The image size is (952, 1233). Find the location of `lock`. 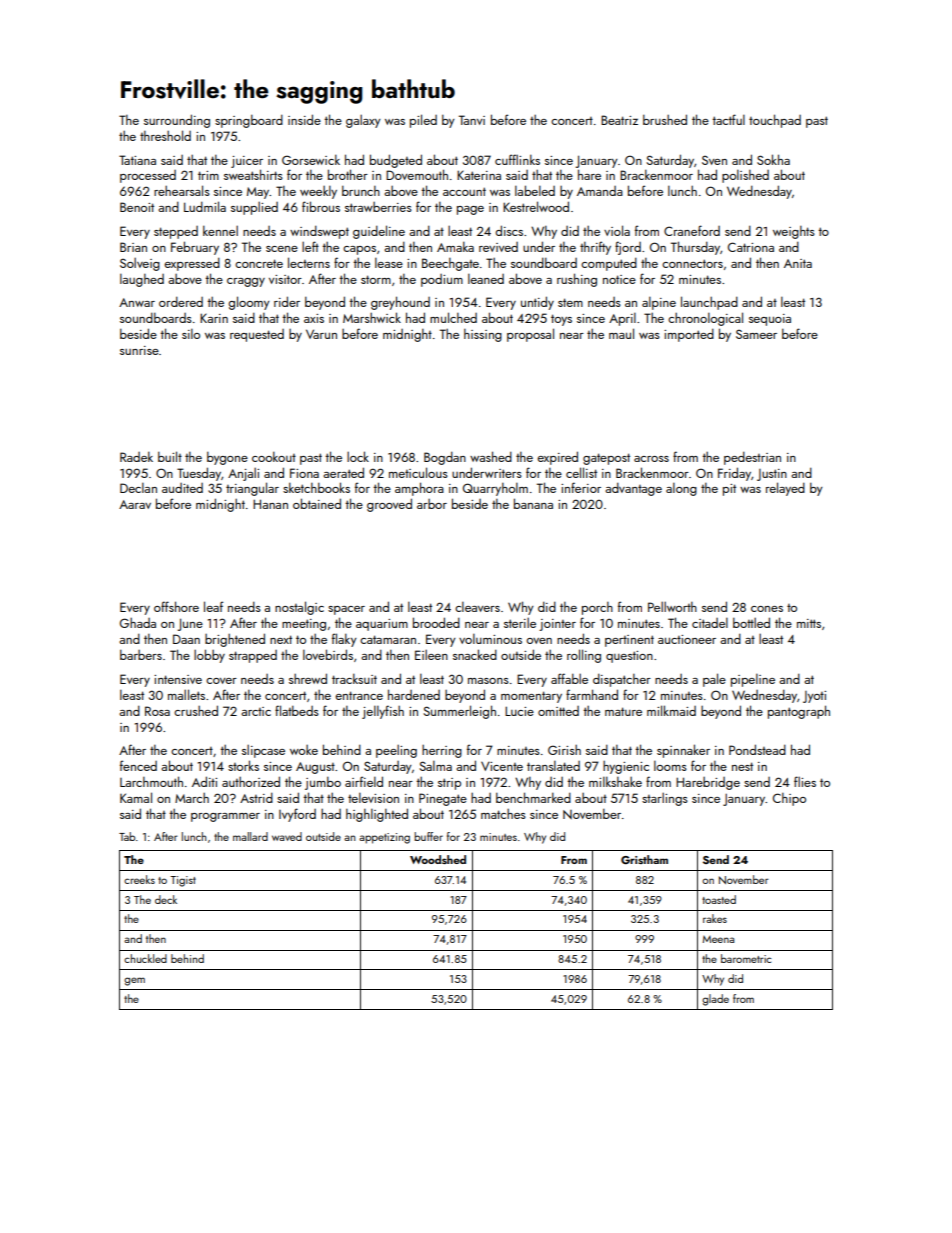

lock is located at coordinates (358, 456).
